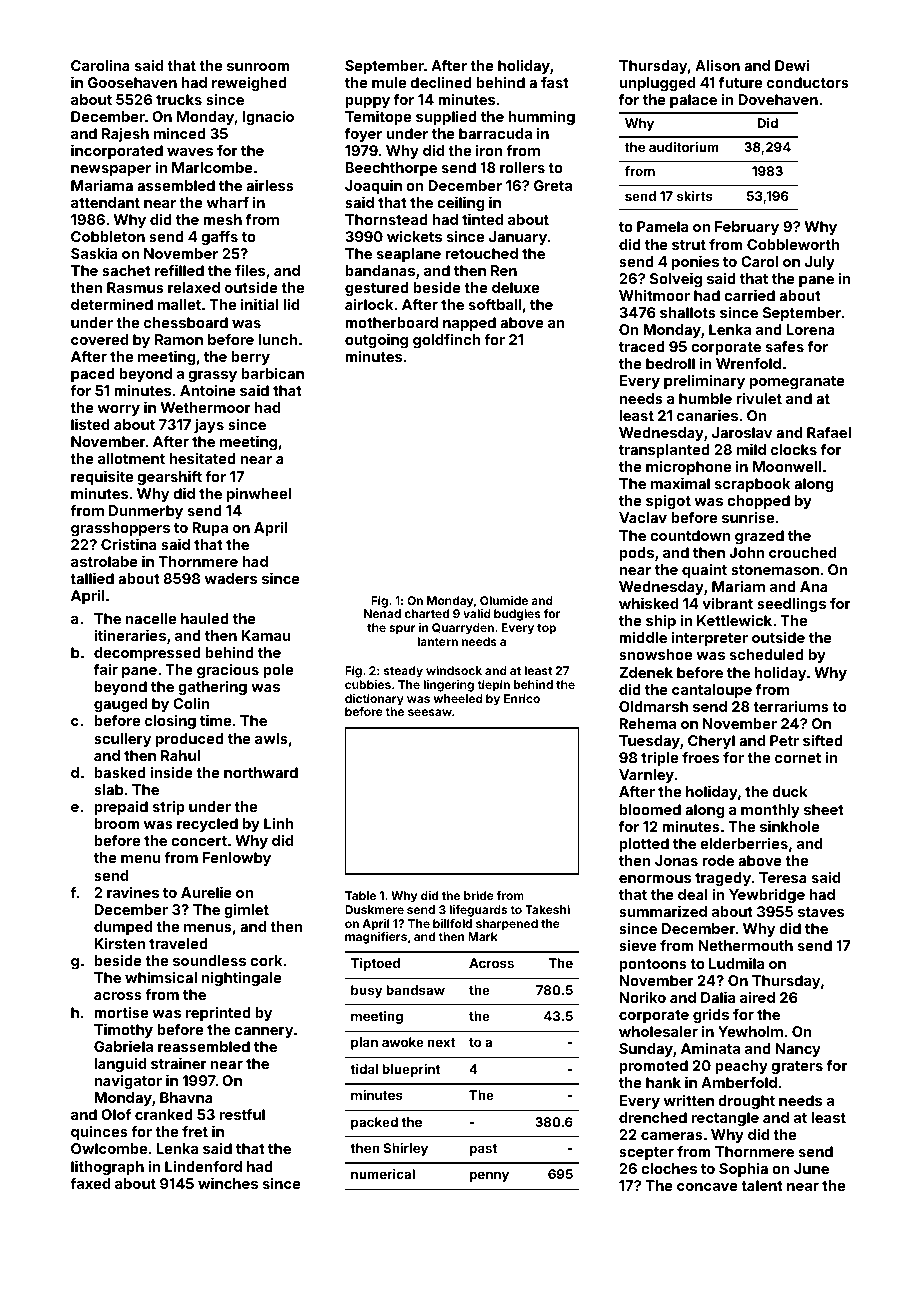  What do you see at coordinates (132, 82) in the page?
I see `Goosehaven` at bounding box center [132, 82].
